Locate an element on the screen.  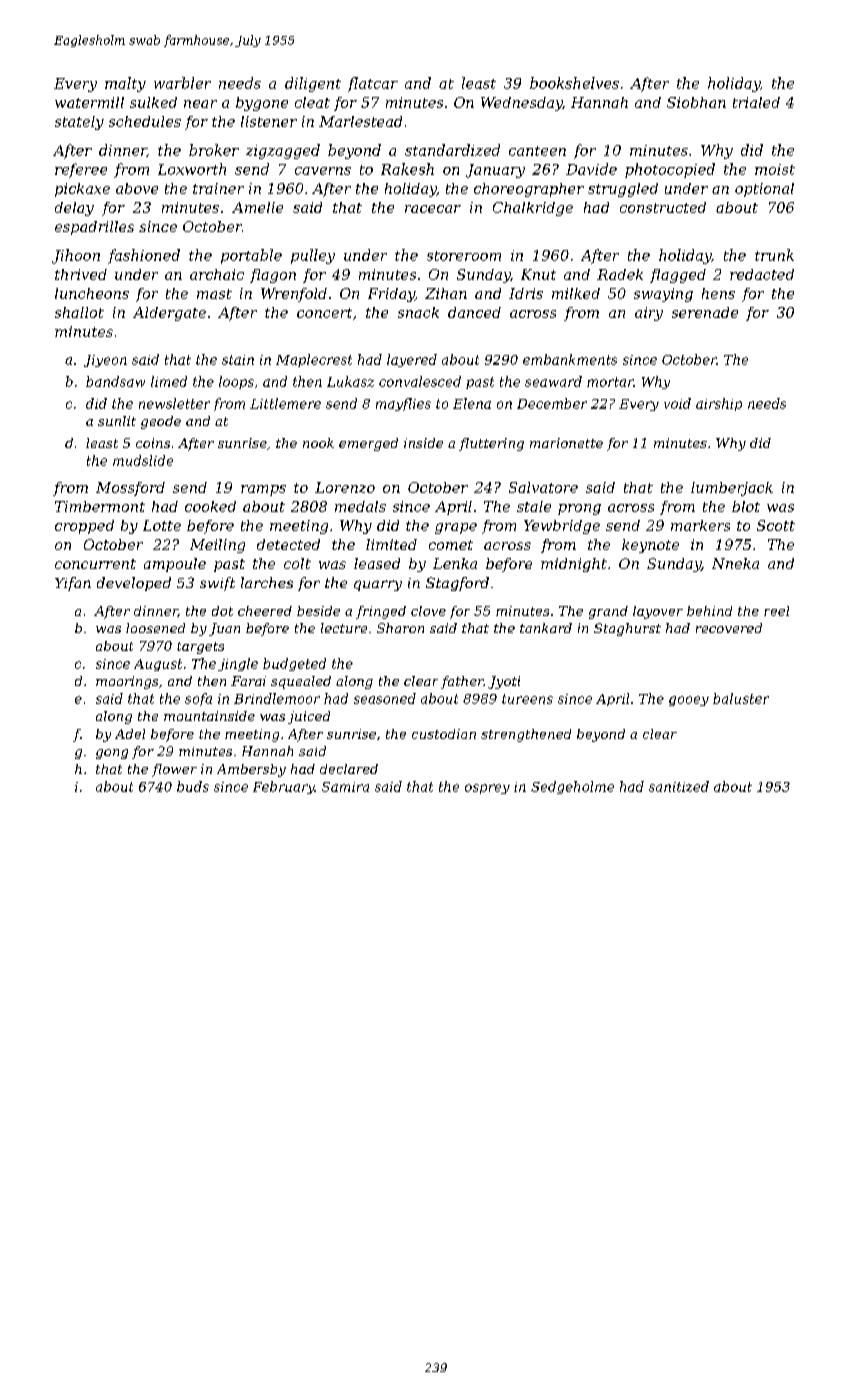
sunlit is located at coordinates (117, 421).
